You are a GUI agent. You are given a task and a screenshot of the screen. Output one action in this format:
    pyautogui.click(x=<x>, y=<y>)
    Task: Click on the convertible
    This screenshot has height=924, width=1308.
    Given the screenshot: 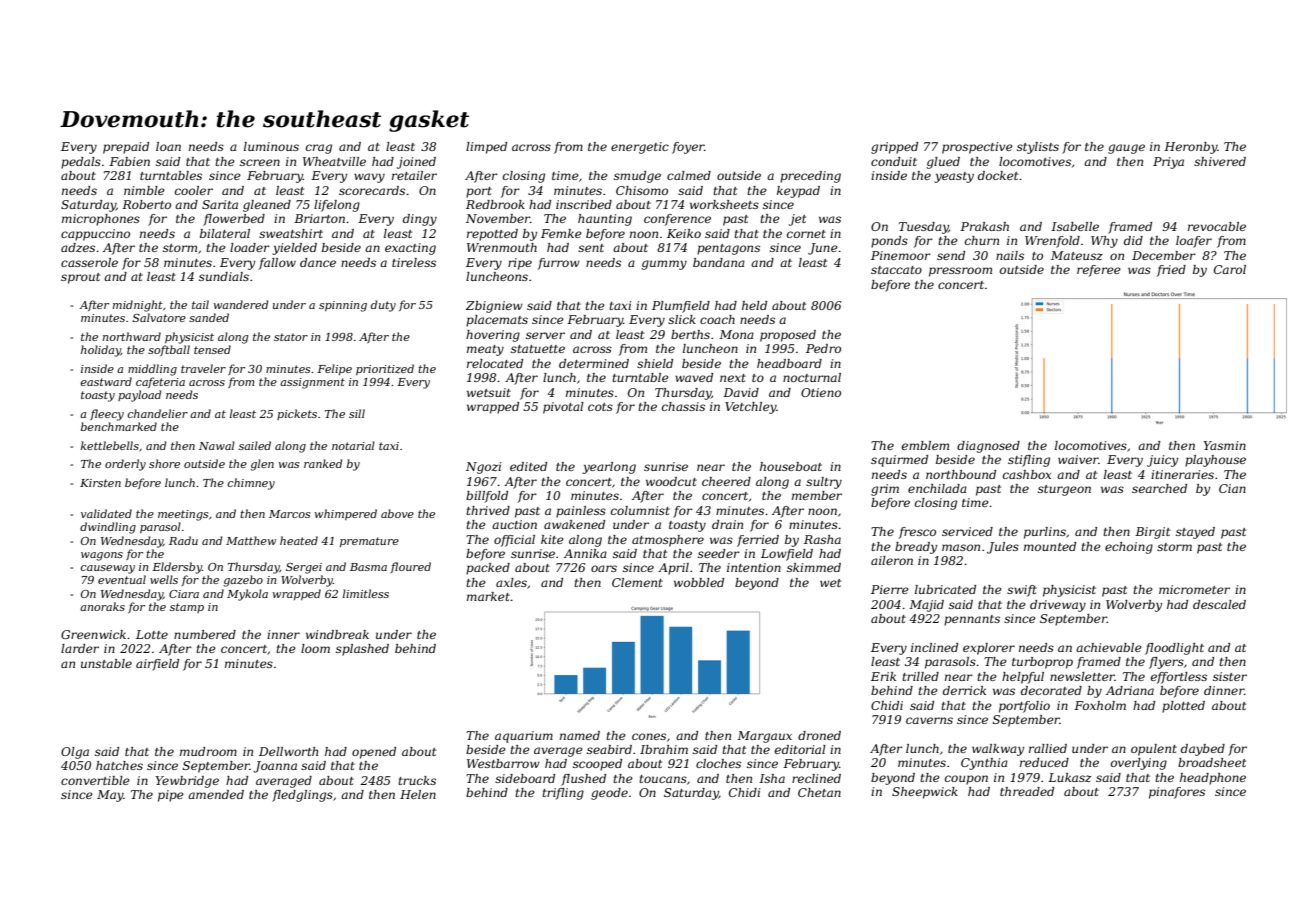 What is the action you would take?
    pyautogui.click(x=95, y=780)
